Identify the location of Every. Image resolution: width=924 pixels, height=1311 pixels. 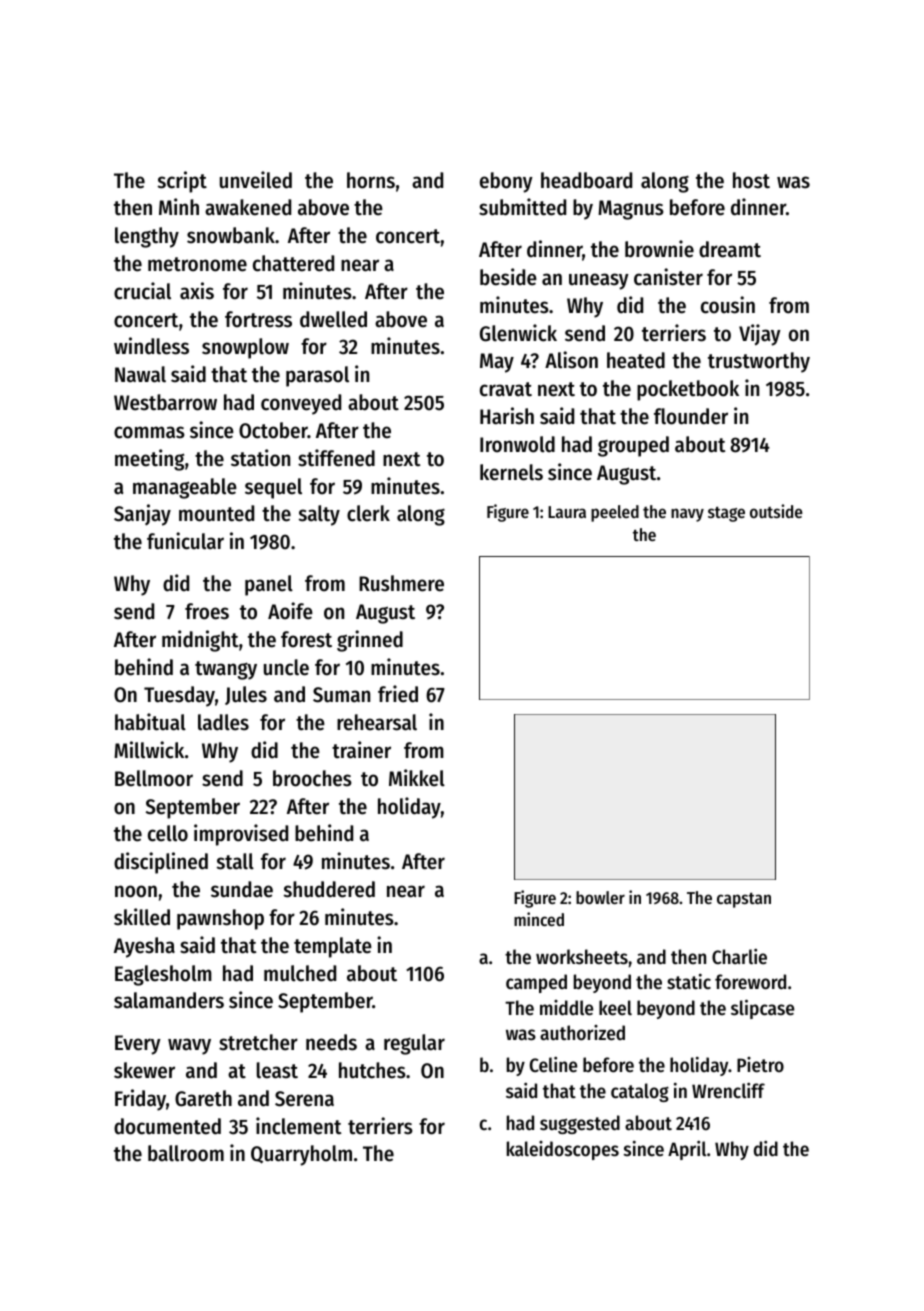
(138, 1045).
